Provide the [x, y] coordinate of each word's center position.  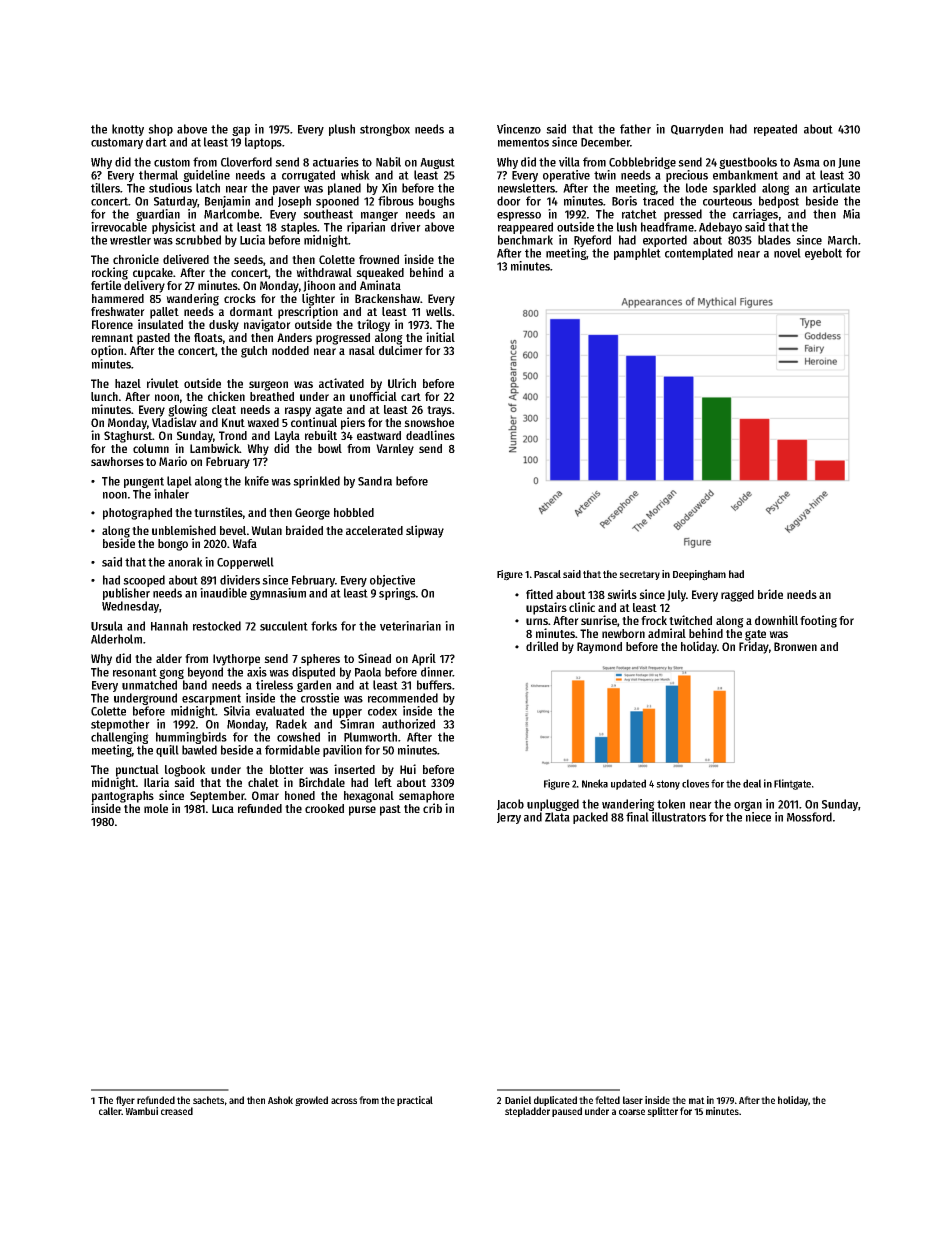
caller [110, 1111]
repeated [775, 130]
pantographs [123, 797]
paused [567, 1112]
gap [241, 131]
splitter [662, 1112]
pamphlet [637, 254]
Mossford [809, 817]
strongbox [385, 130]
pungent [144, 482]
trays [439, 411]
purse [362, 811]
